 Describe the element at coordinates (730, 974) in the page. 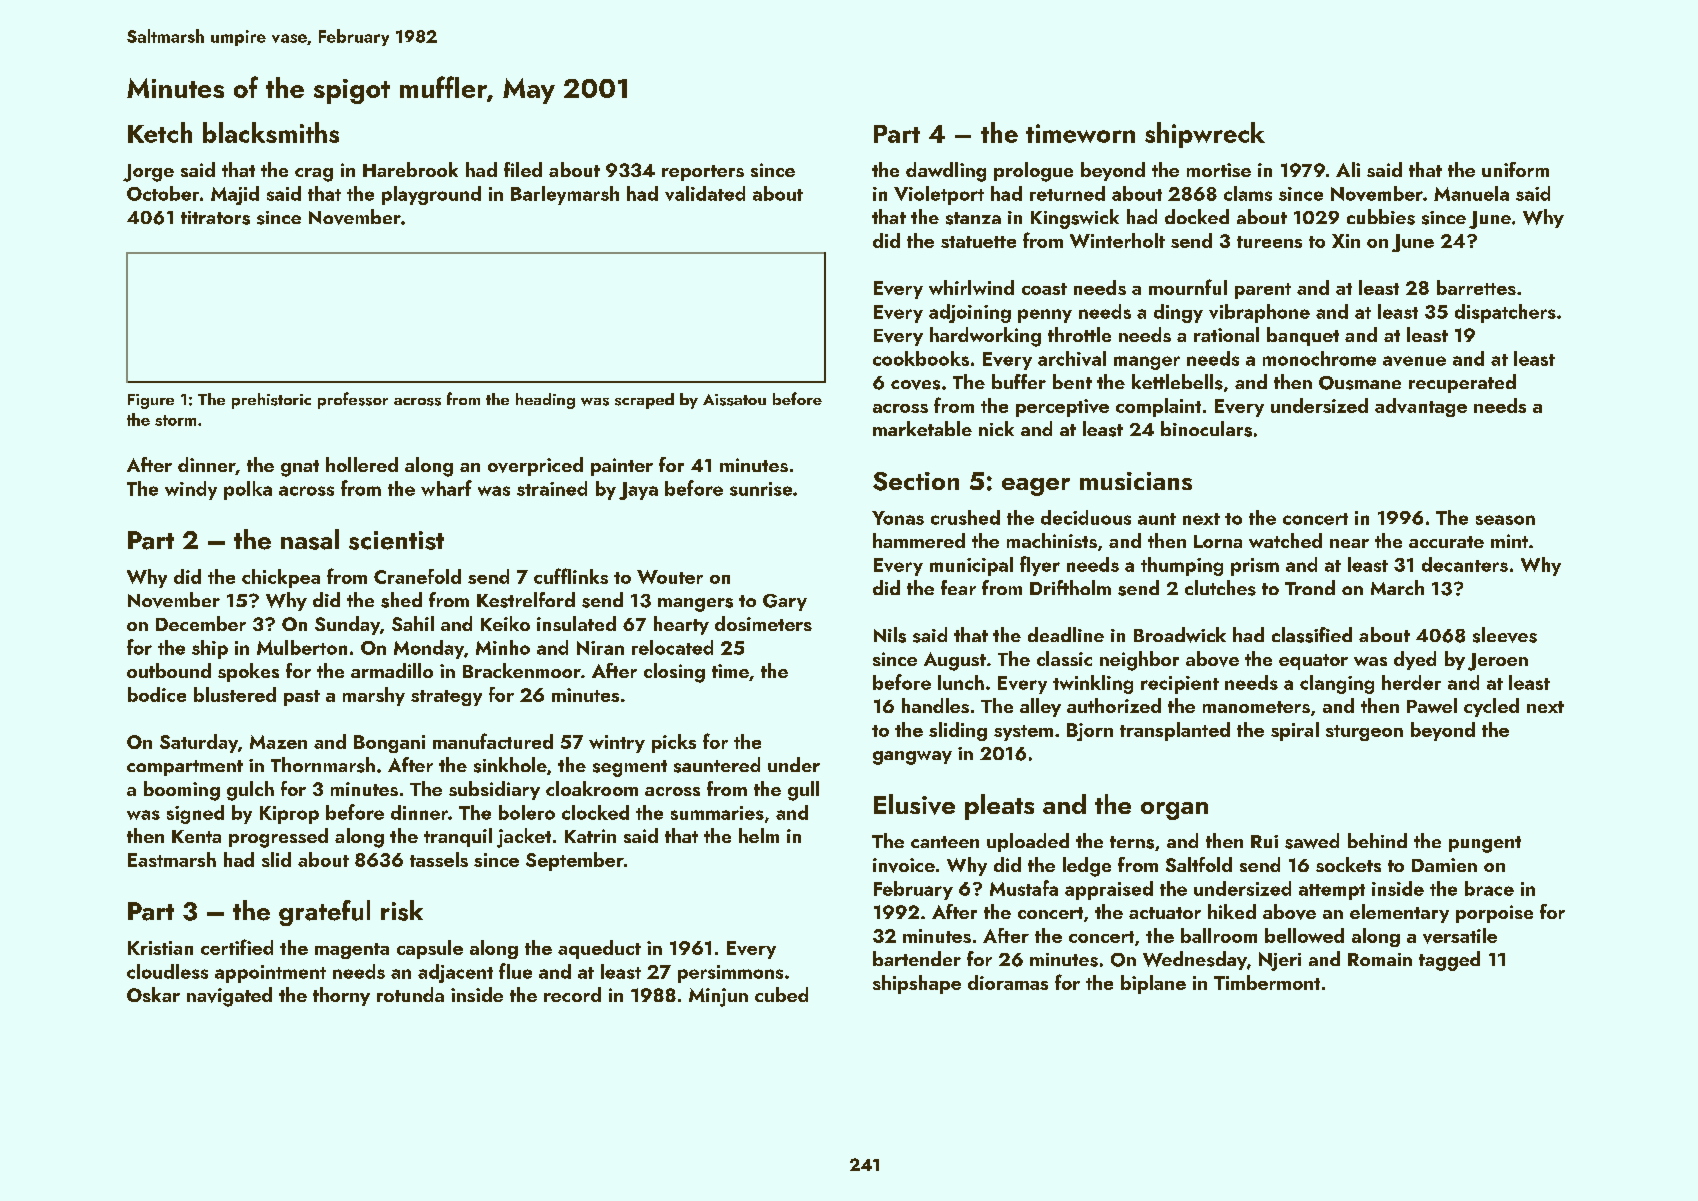

I see `persimmons` at that location.
